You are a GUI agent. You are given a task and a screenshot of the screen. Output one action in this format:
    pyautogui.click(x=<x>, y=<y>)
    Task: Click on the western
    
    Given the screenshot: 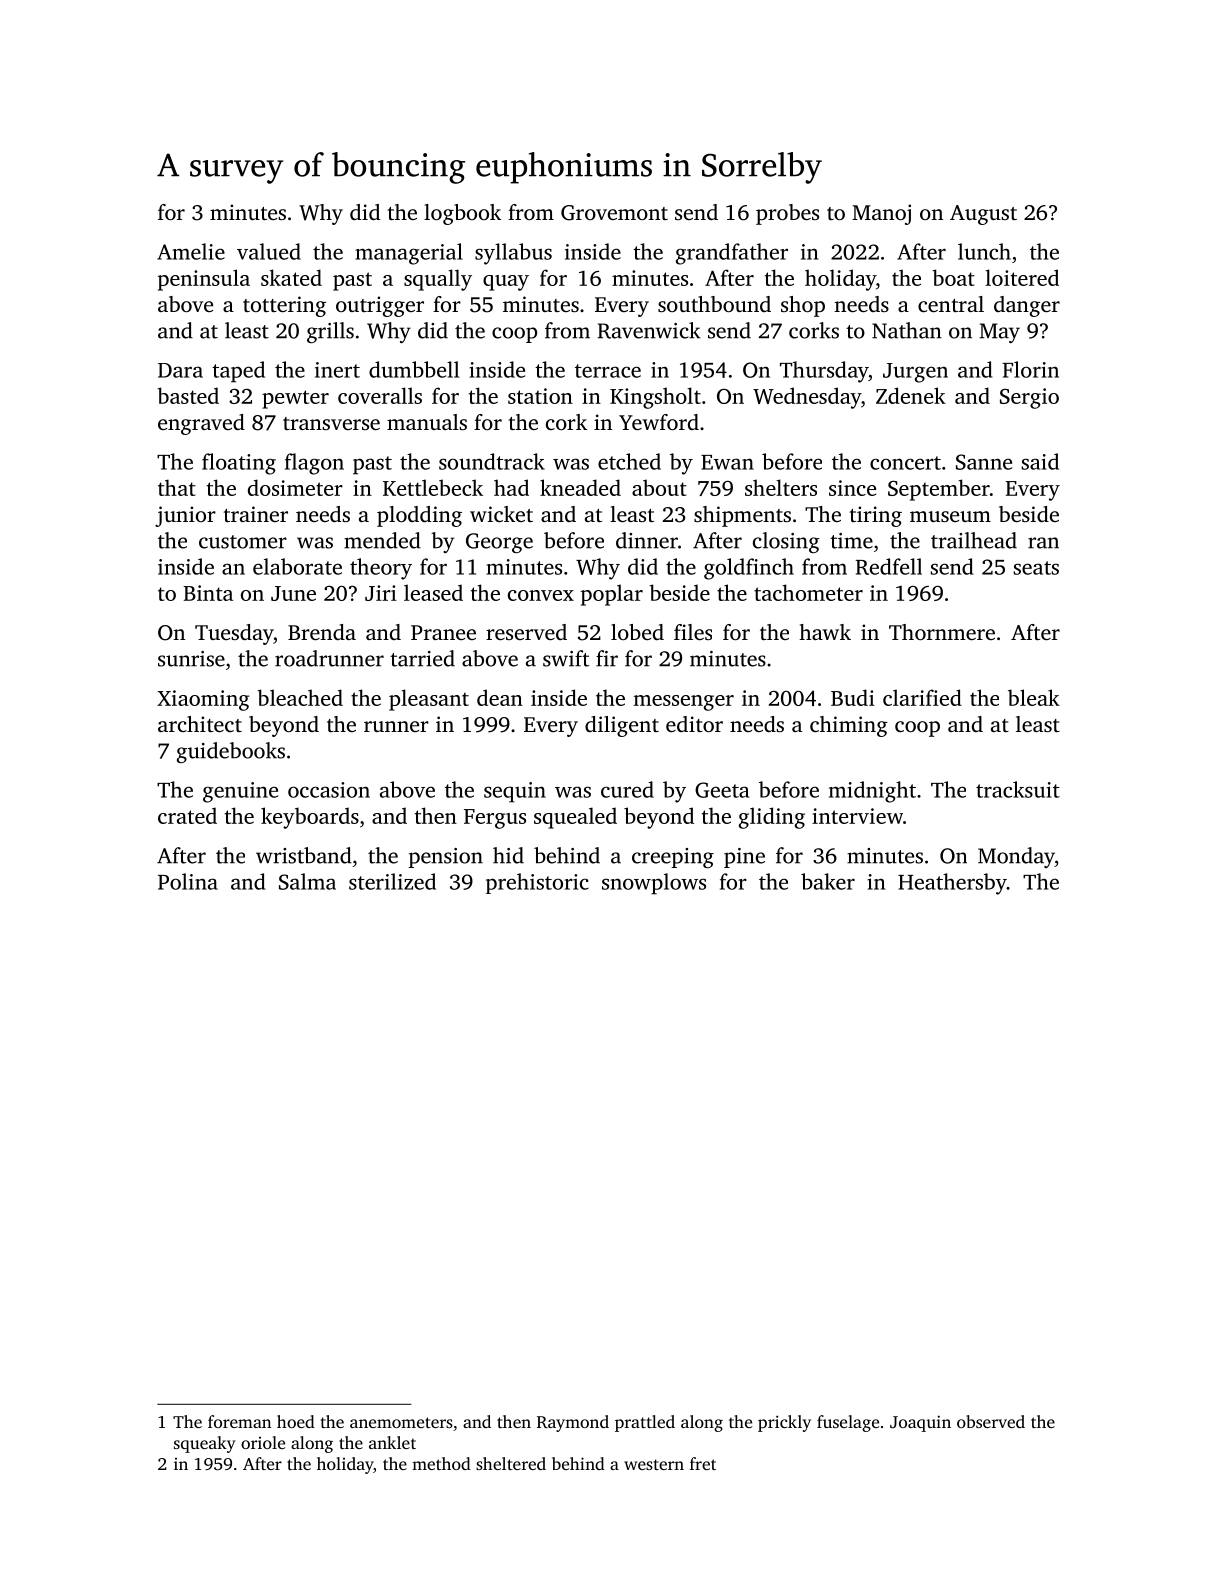 What is the action you would take?
    pyautogui.click(x=654, y=1464)
